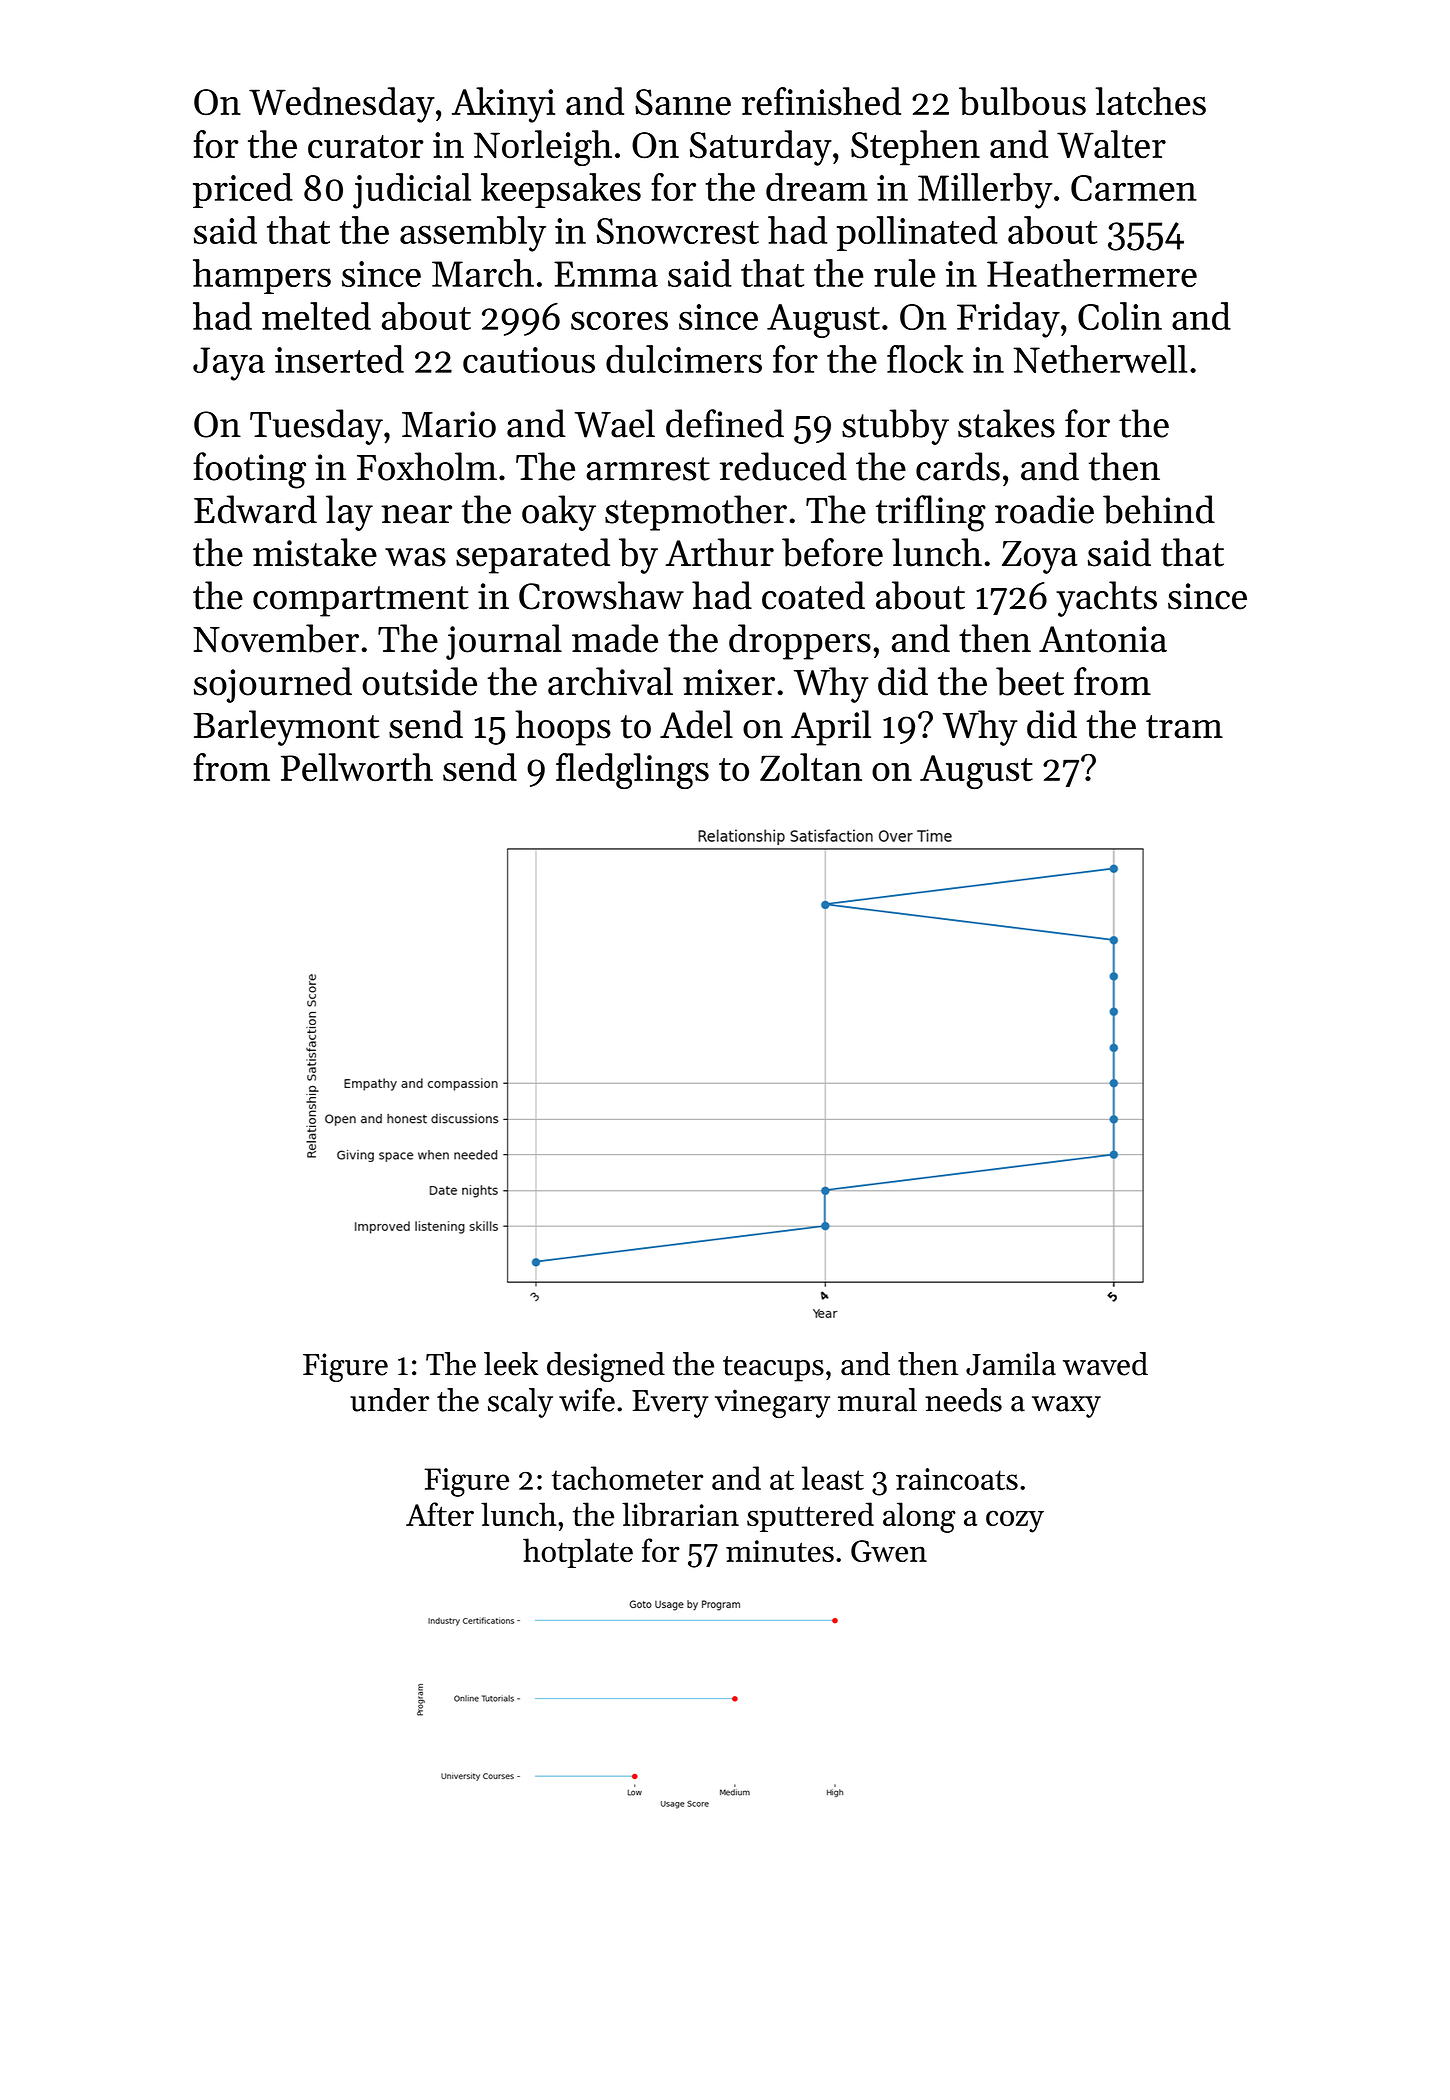 Image resolution: width=1450 pixels, height=2100 pixels. Describe the element at coordinates (821, 101) in the screenshot. I see `refinished` at that location.
